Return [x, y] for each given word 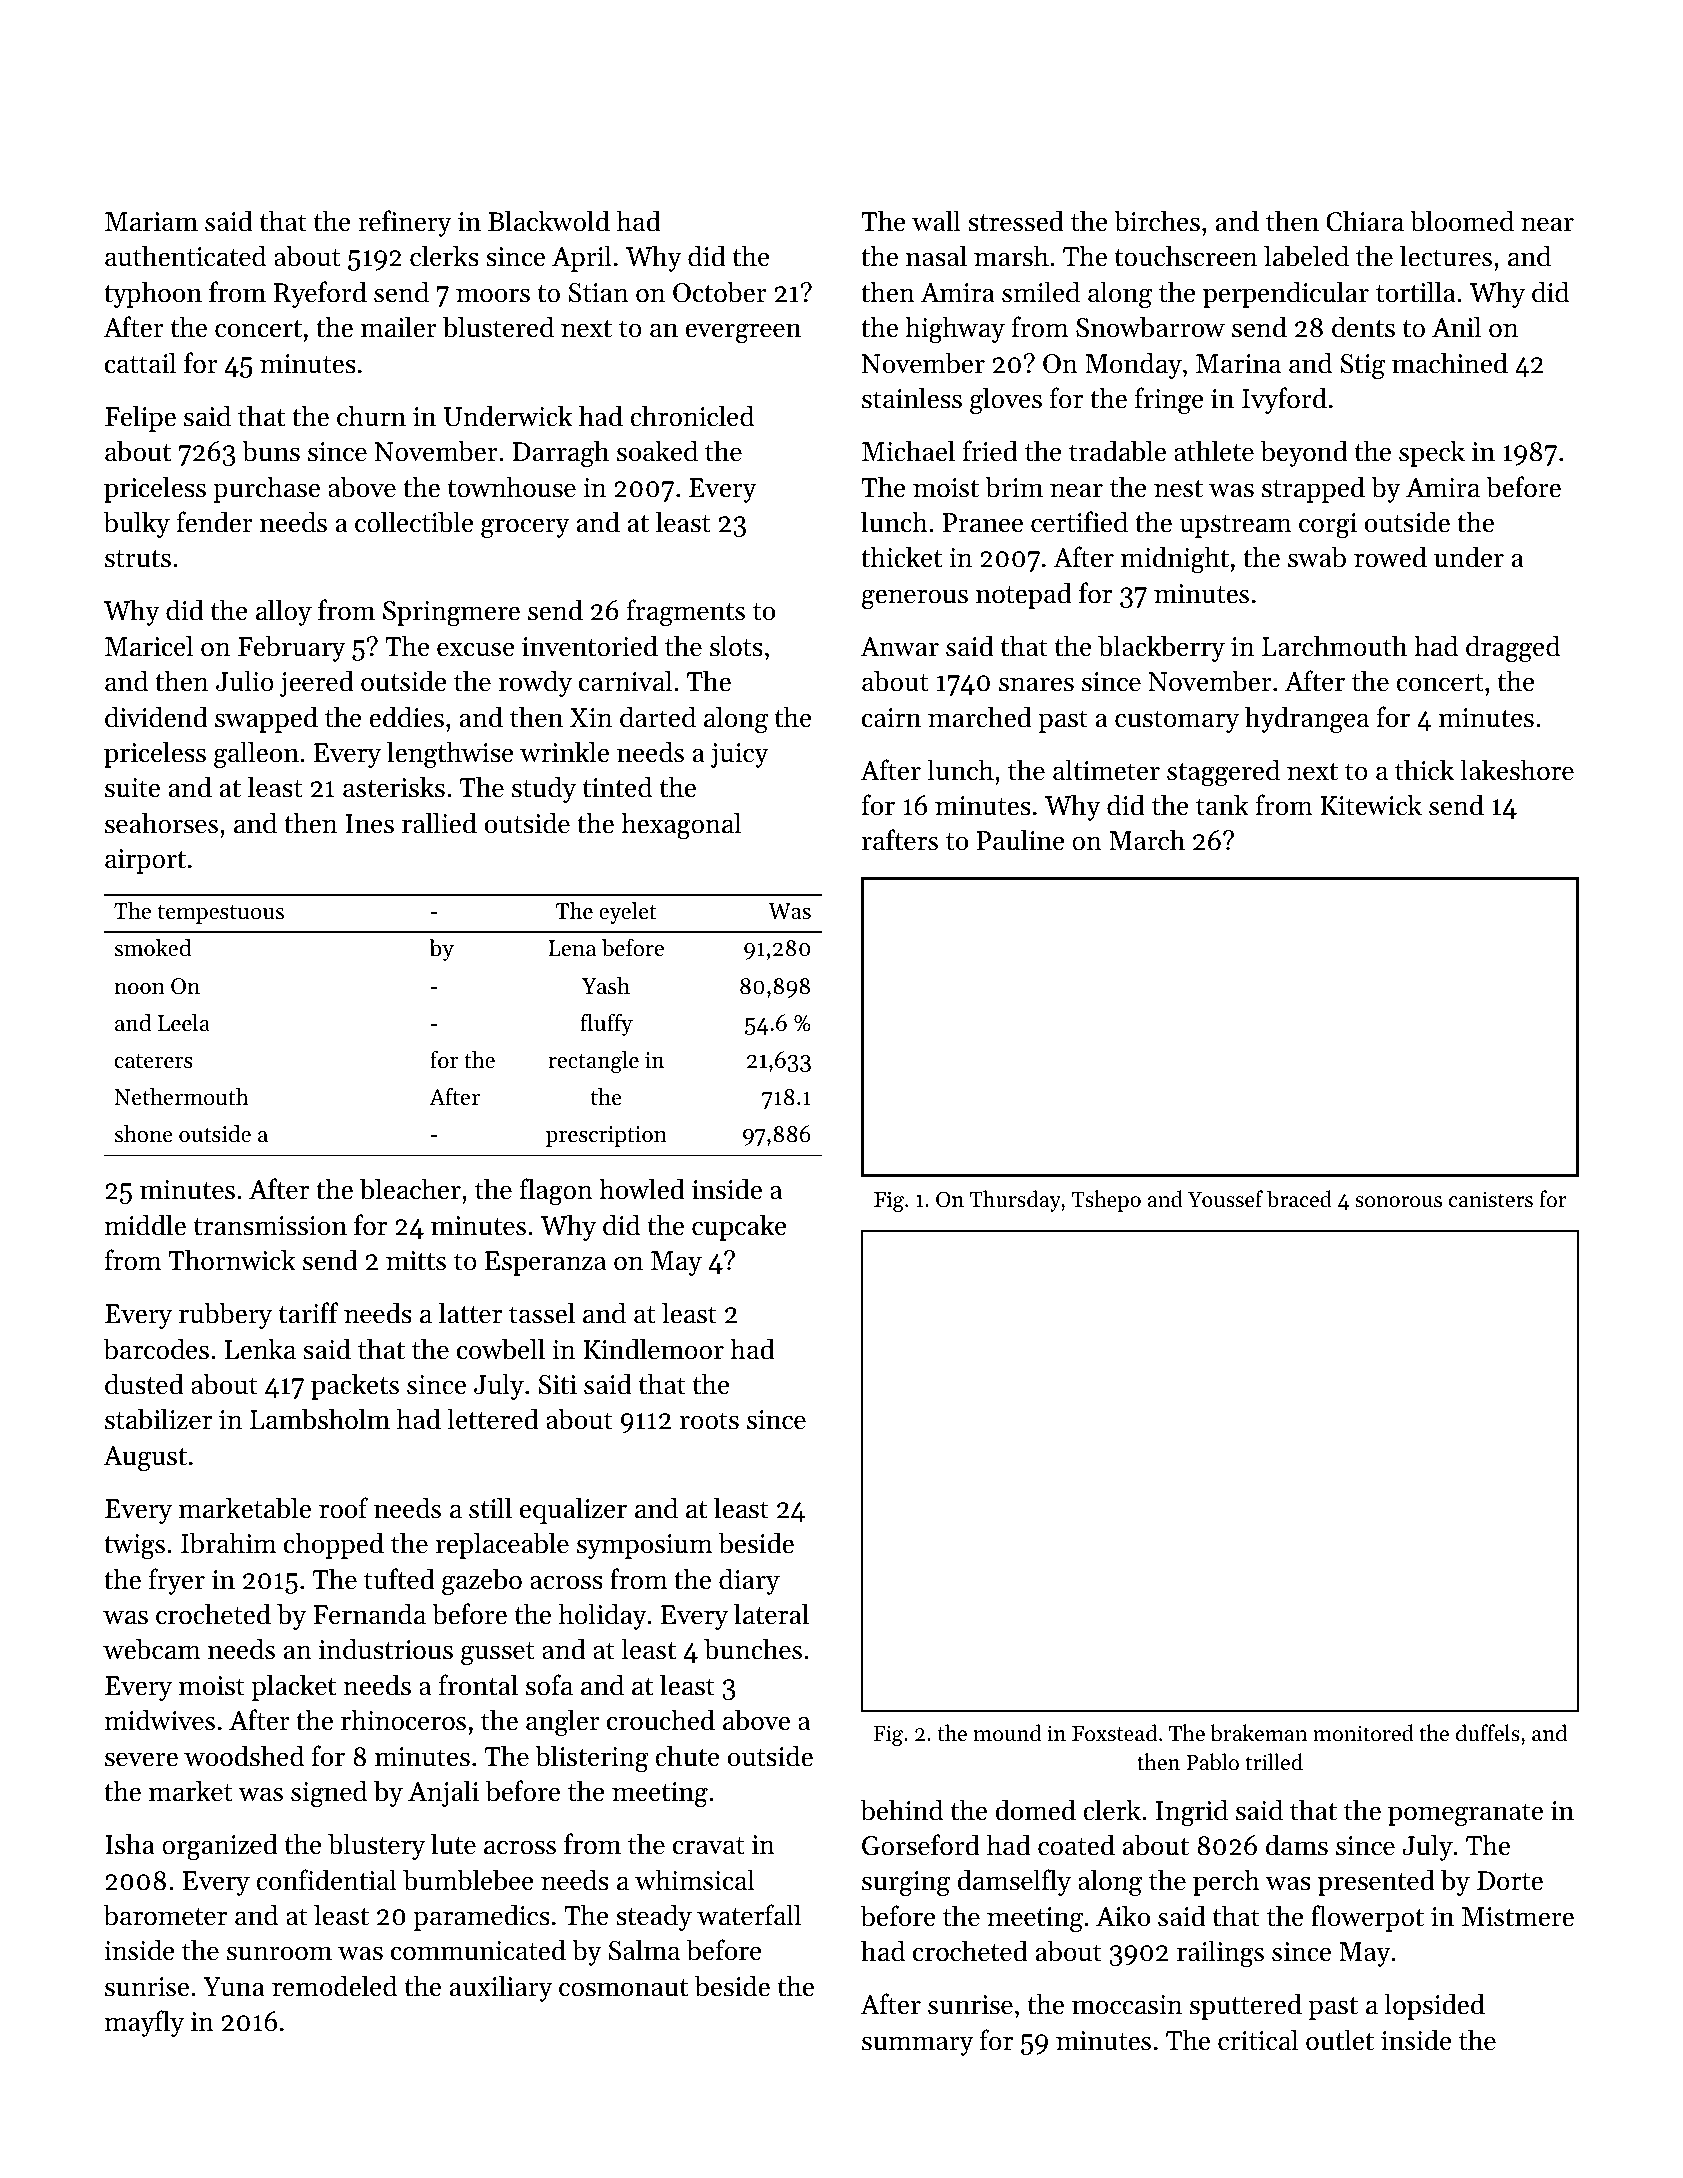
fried [990, 451]
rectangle [593, 1062]
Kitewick [1371, 805]
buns [271, 451]
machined [1450, 363]
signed [329, 1794]
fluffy [606, 1024]
